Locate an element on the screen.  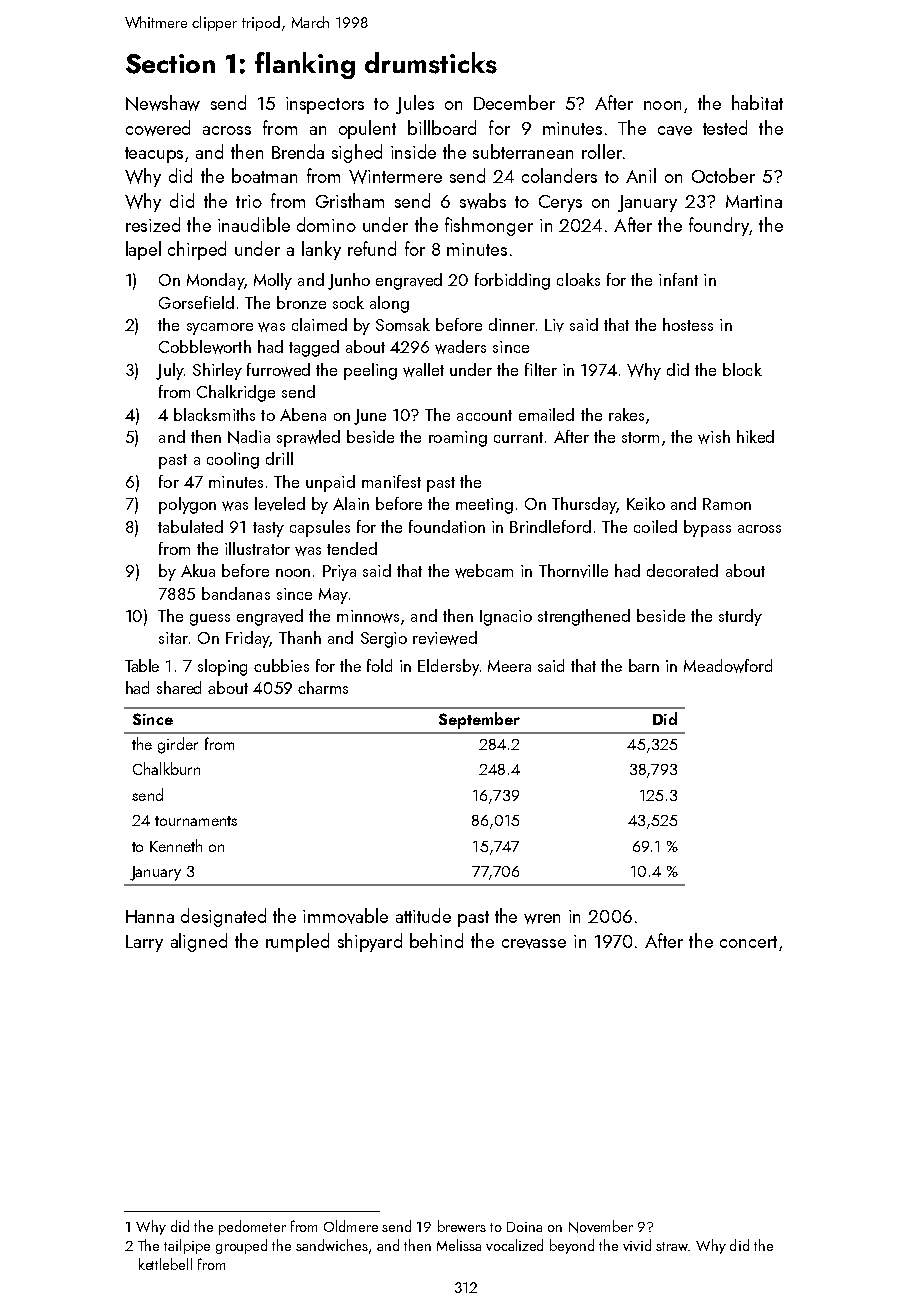
Meadowford is located at coordinates (728, 666).
